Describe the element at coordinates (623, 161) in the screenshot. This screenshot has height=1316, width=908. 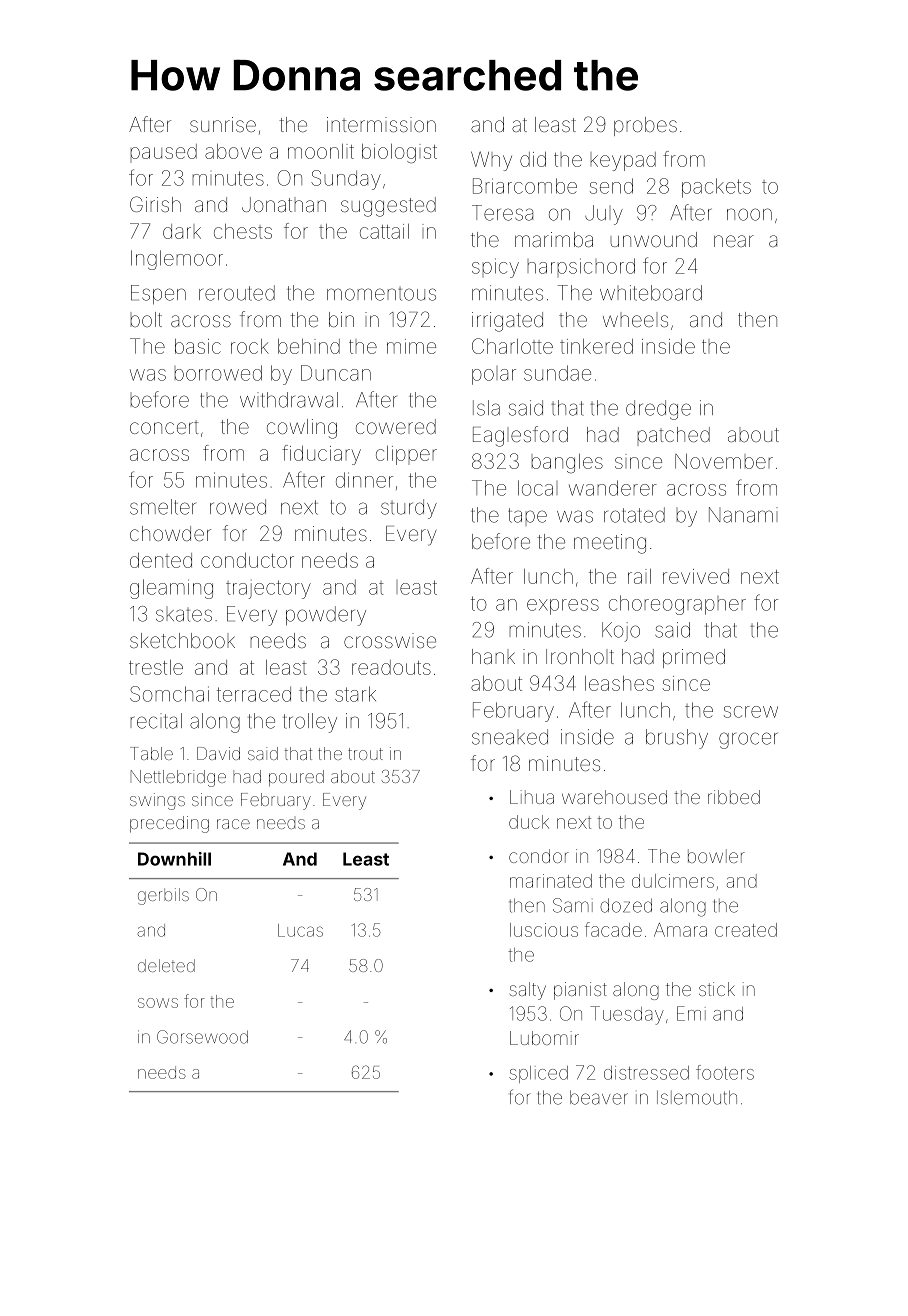
I see `keypad` at that location.
